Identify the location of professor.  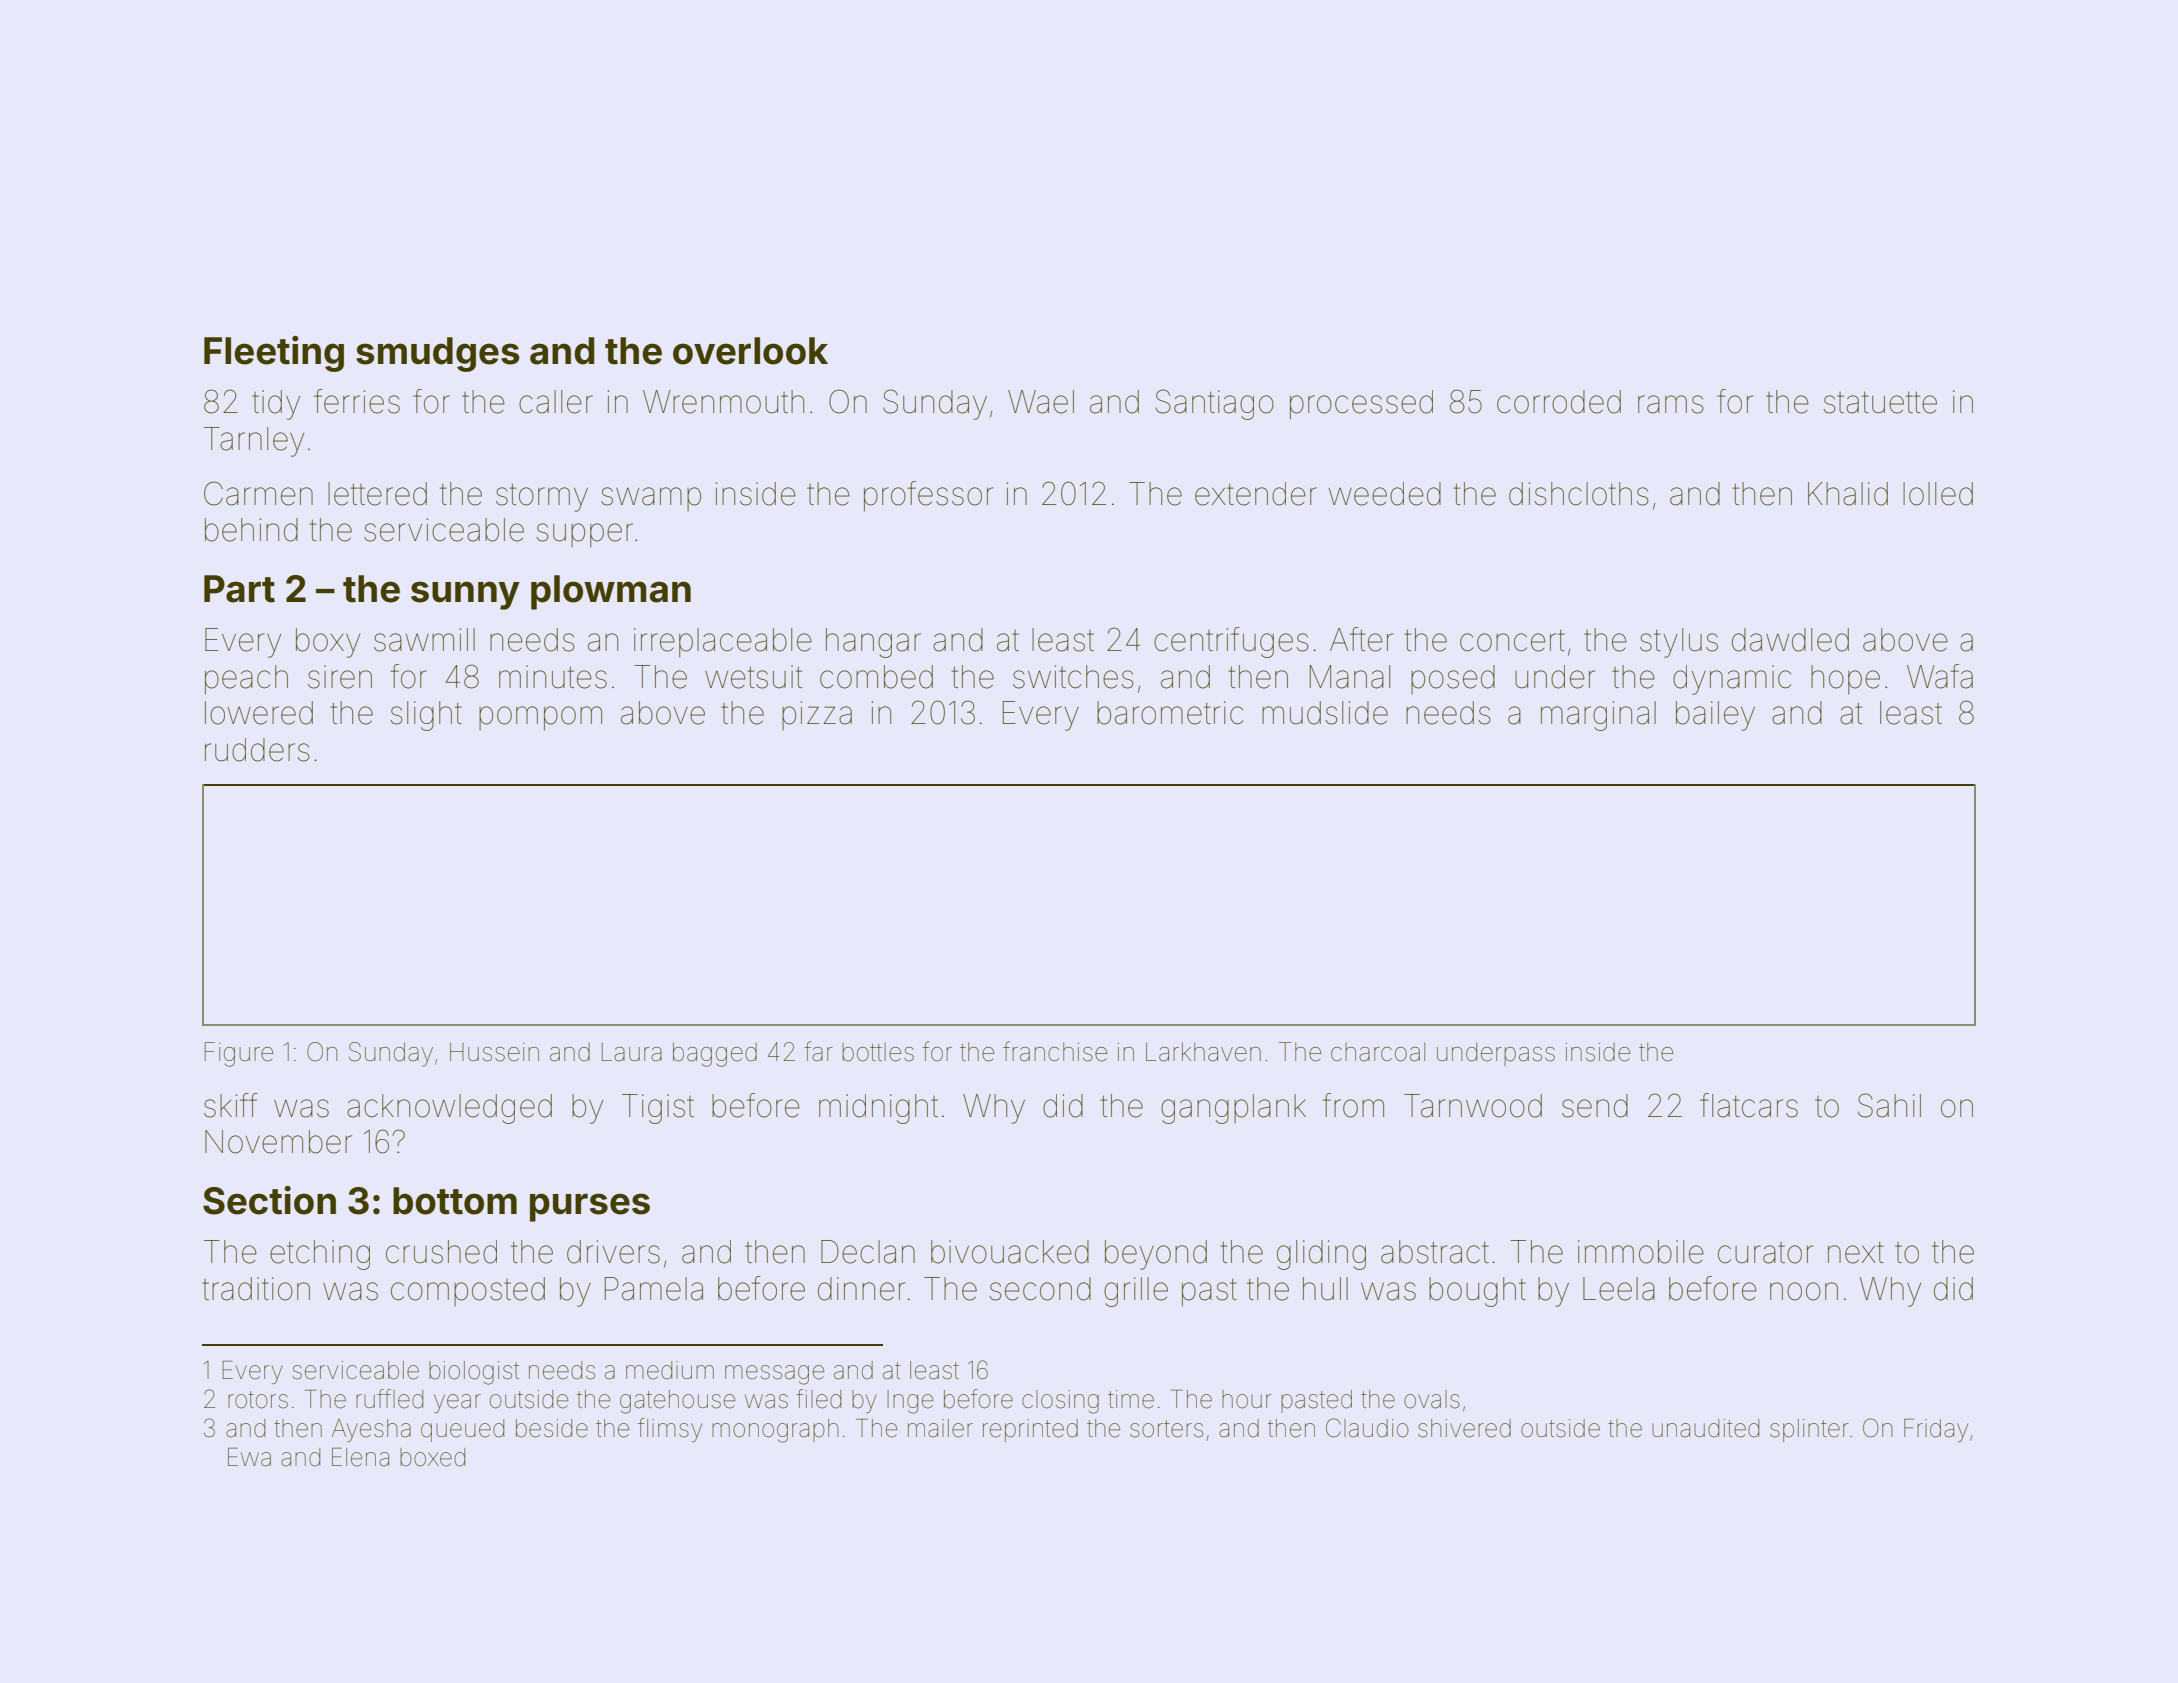
(928, 496).
